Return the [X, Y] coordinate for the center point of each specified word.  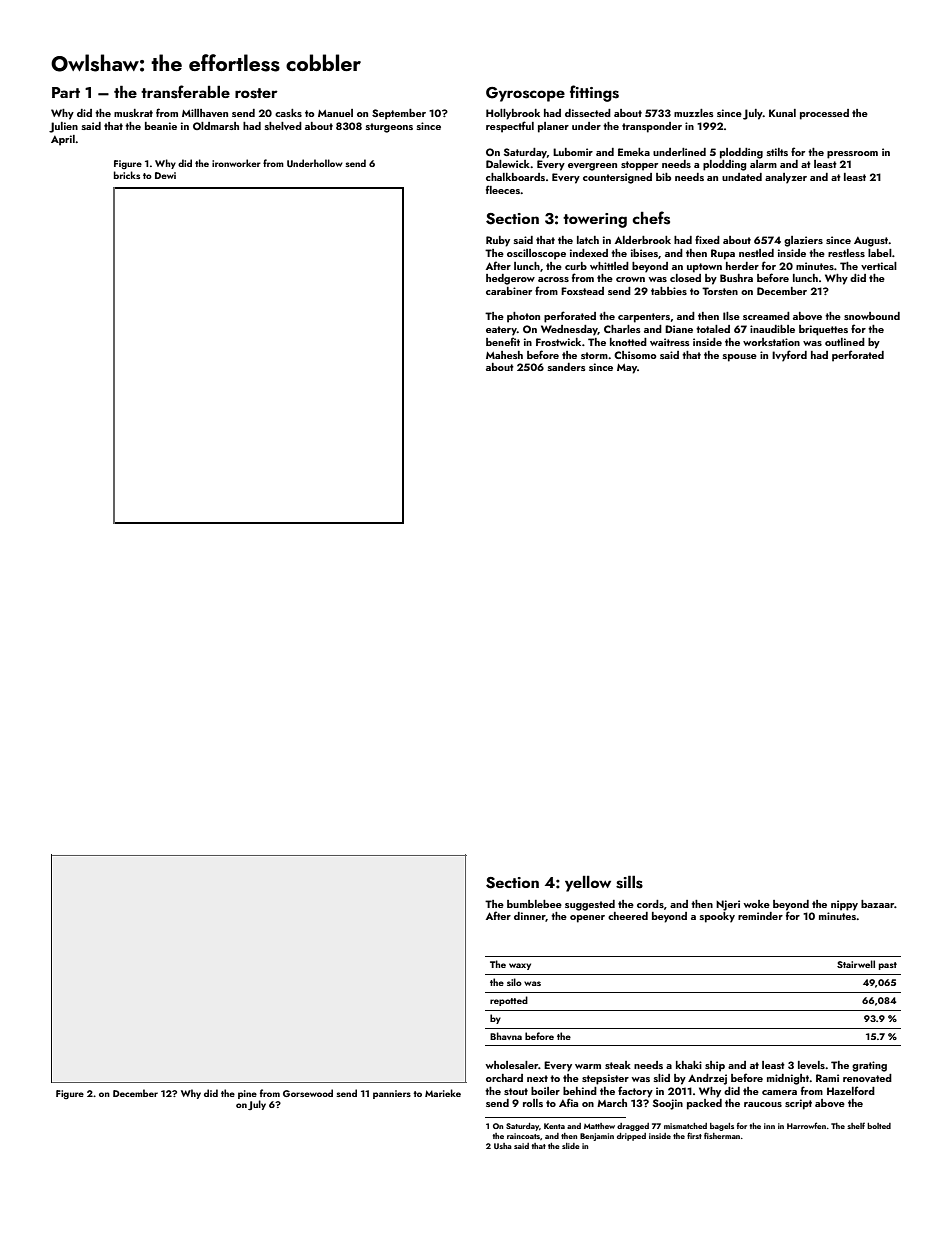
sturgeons [389, 128]
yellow [588, 884]
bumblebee [534, 904]
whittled [609, 266]
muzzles [694, 113]
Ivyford [789, 356]
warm [588, 1066]
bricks [127, 175]
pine [247, 1094]
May [627, 369]
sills [629, 882]
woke [757, 904]
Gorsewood [308, 1093]
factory [635, 1092]
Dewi [165, 175]
